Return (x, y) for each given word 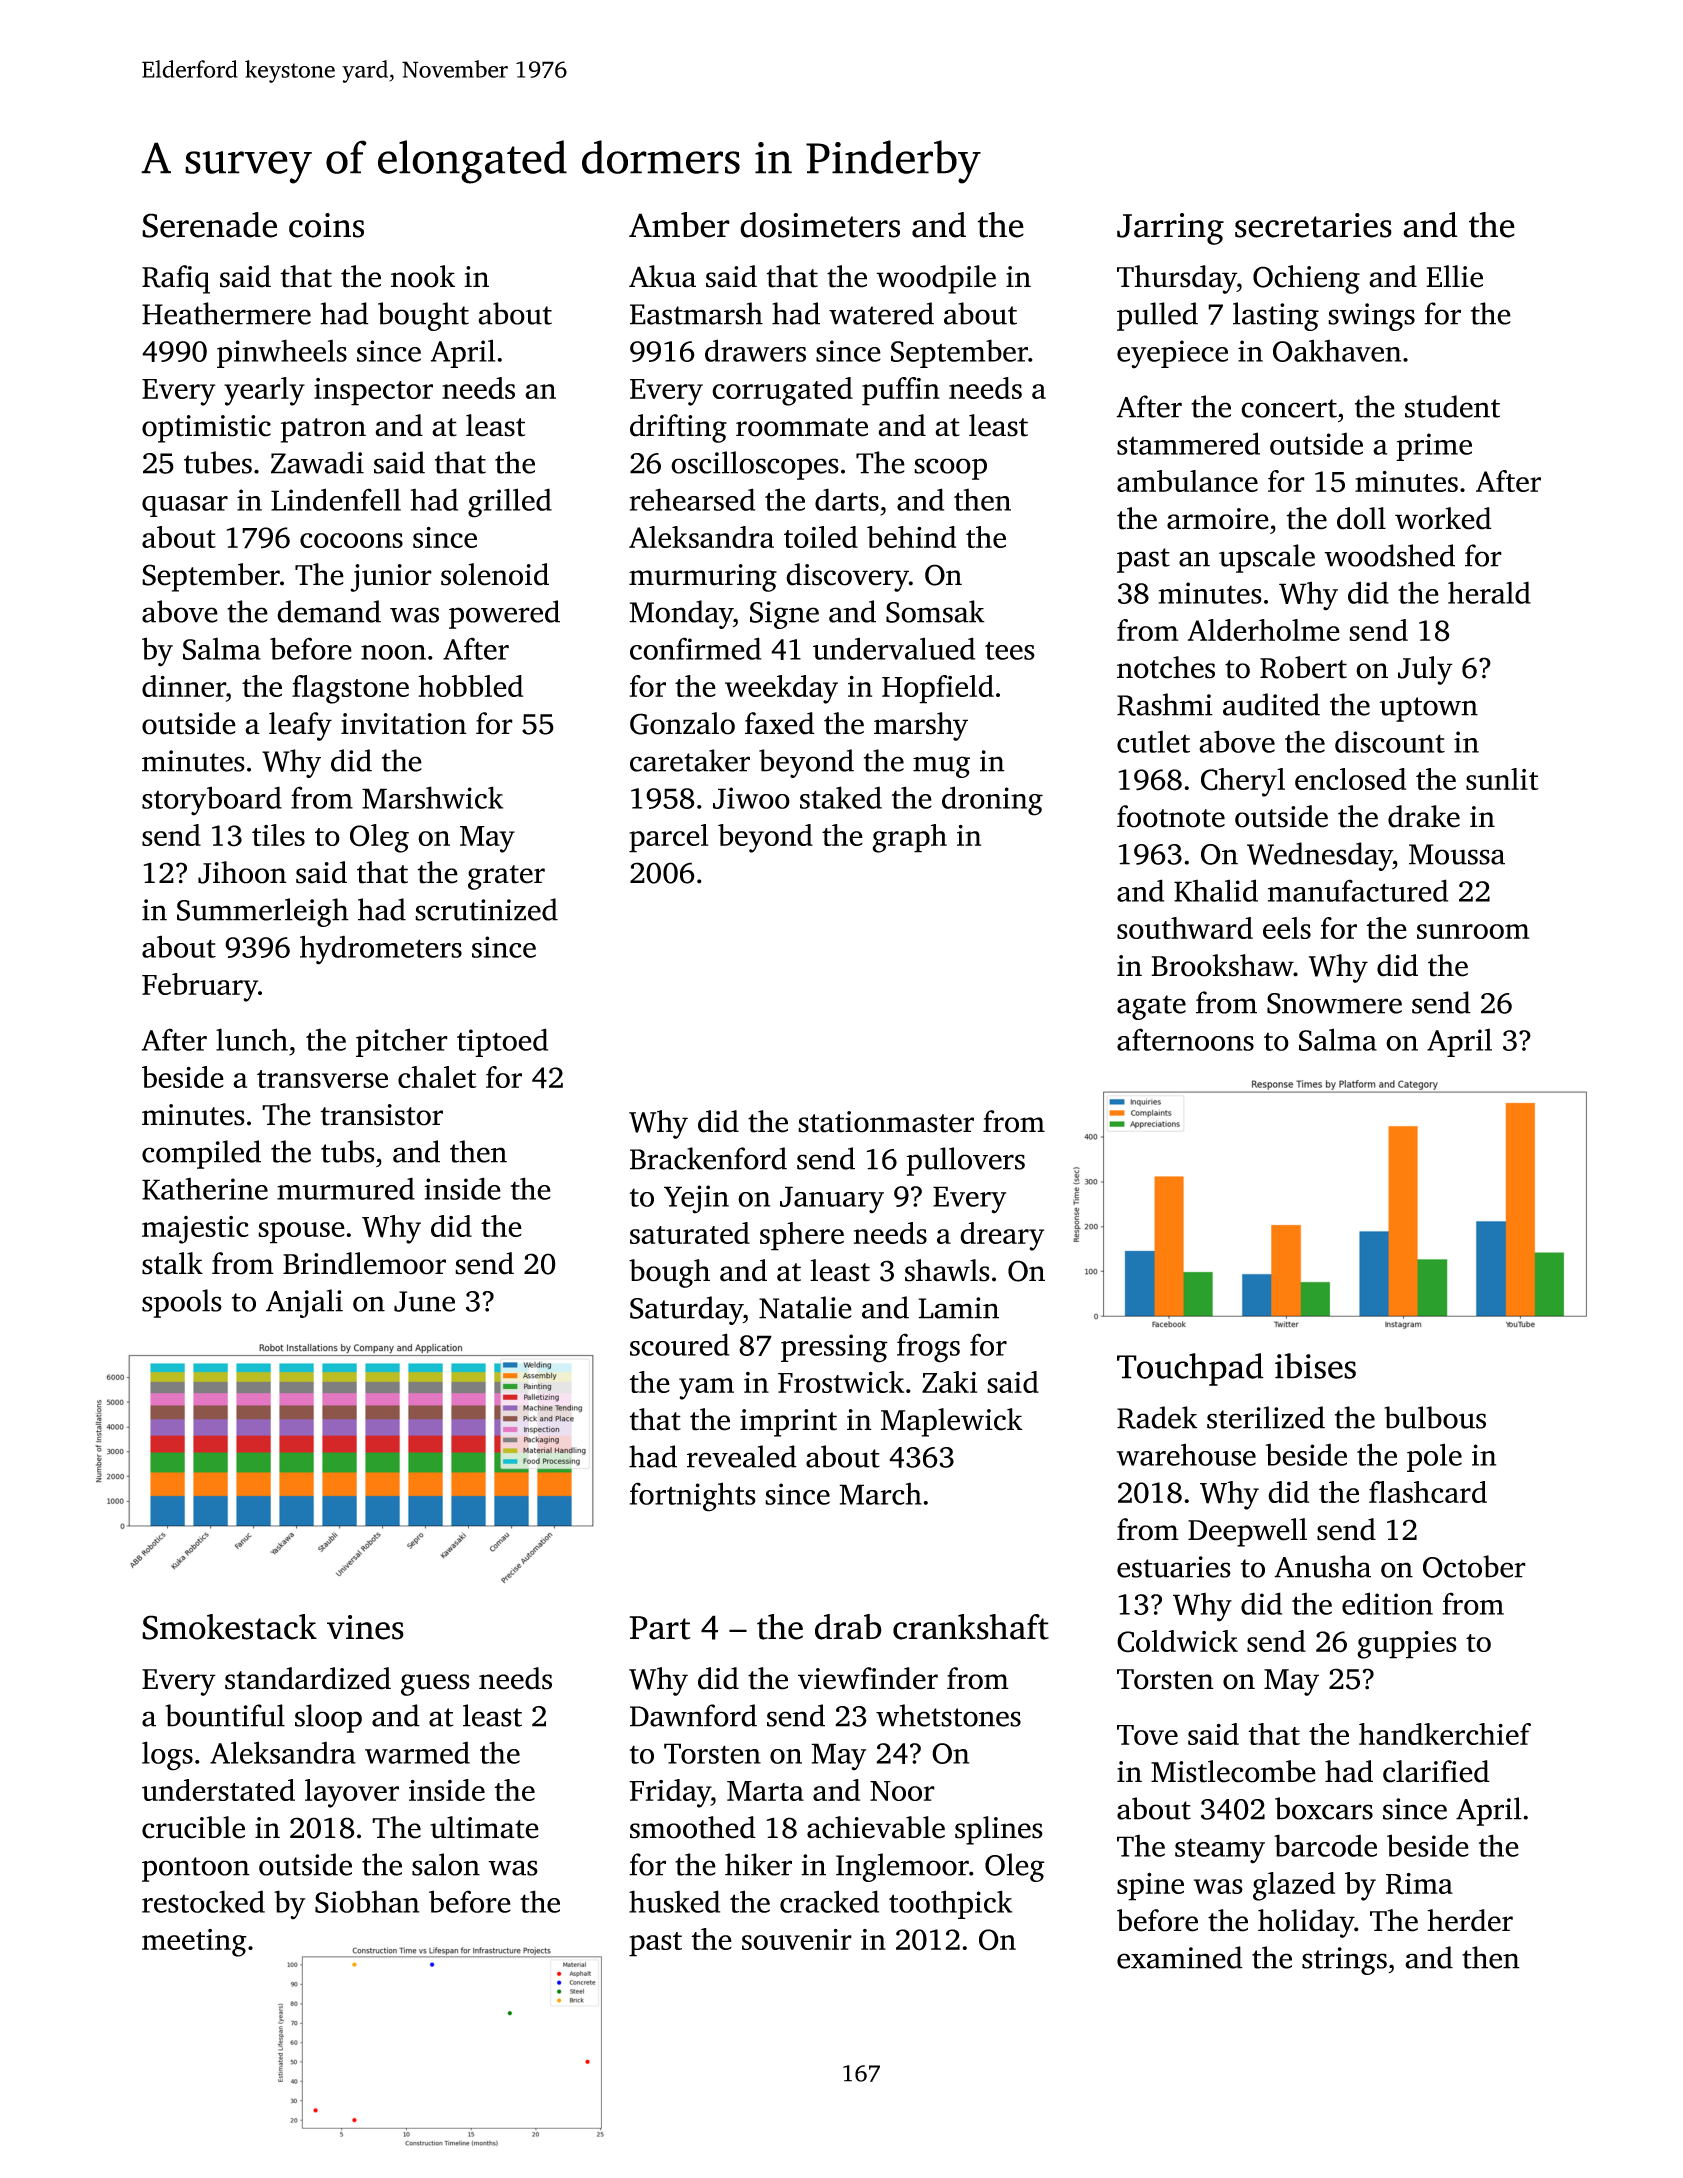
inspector (373, 392)
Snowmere (1334, 1003)
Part (660, 1628)
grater (506, 877)
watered (881, 313)
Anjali (304, 1303)
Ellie (1454, 276)
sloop (328, 1718)
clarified (1436, 1771)
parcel (668, 838)
